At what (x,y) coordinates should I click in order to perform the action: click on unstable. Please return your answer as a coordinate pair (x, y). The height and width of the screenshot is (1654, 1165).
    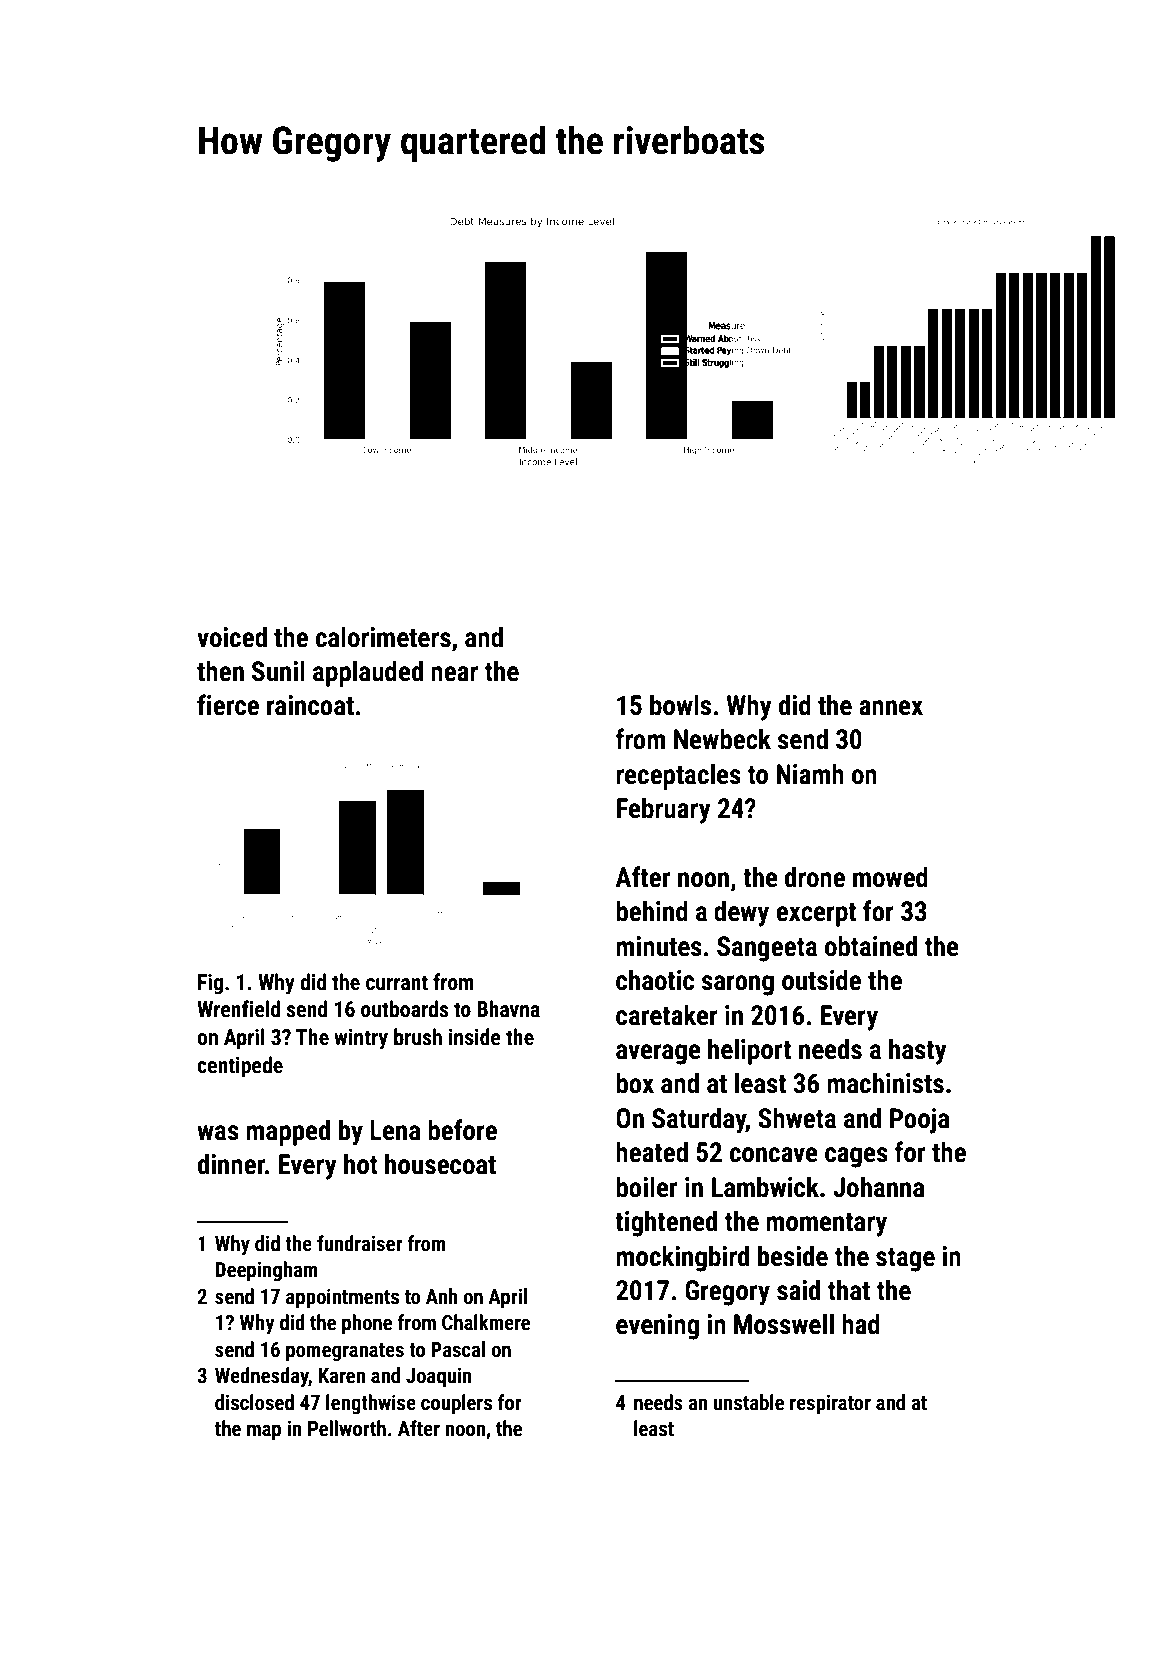
    Looking at the image, I should click on (749, 1402).
